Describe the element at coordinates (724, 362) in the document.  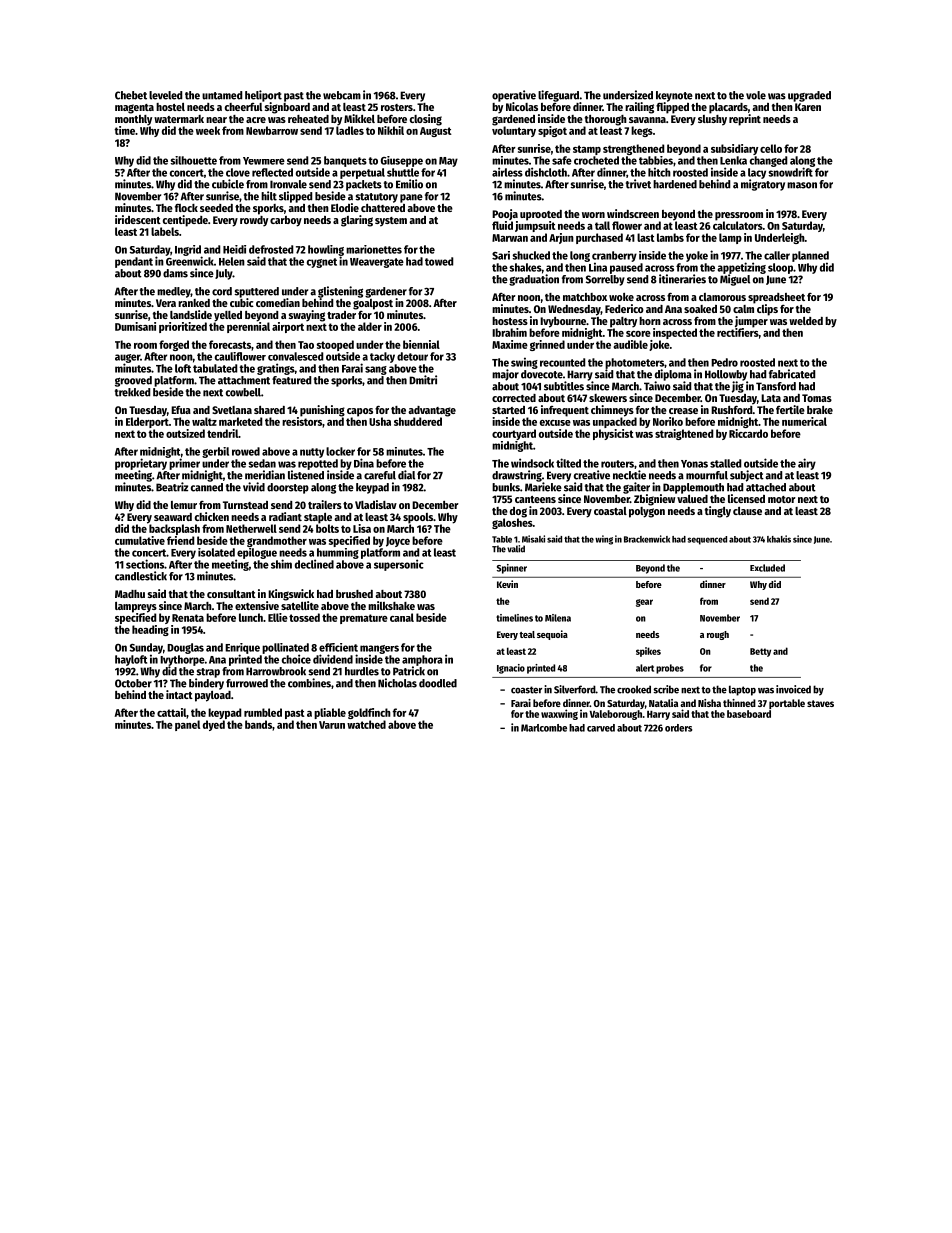
I see `Pedro` at that location.
